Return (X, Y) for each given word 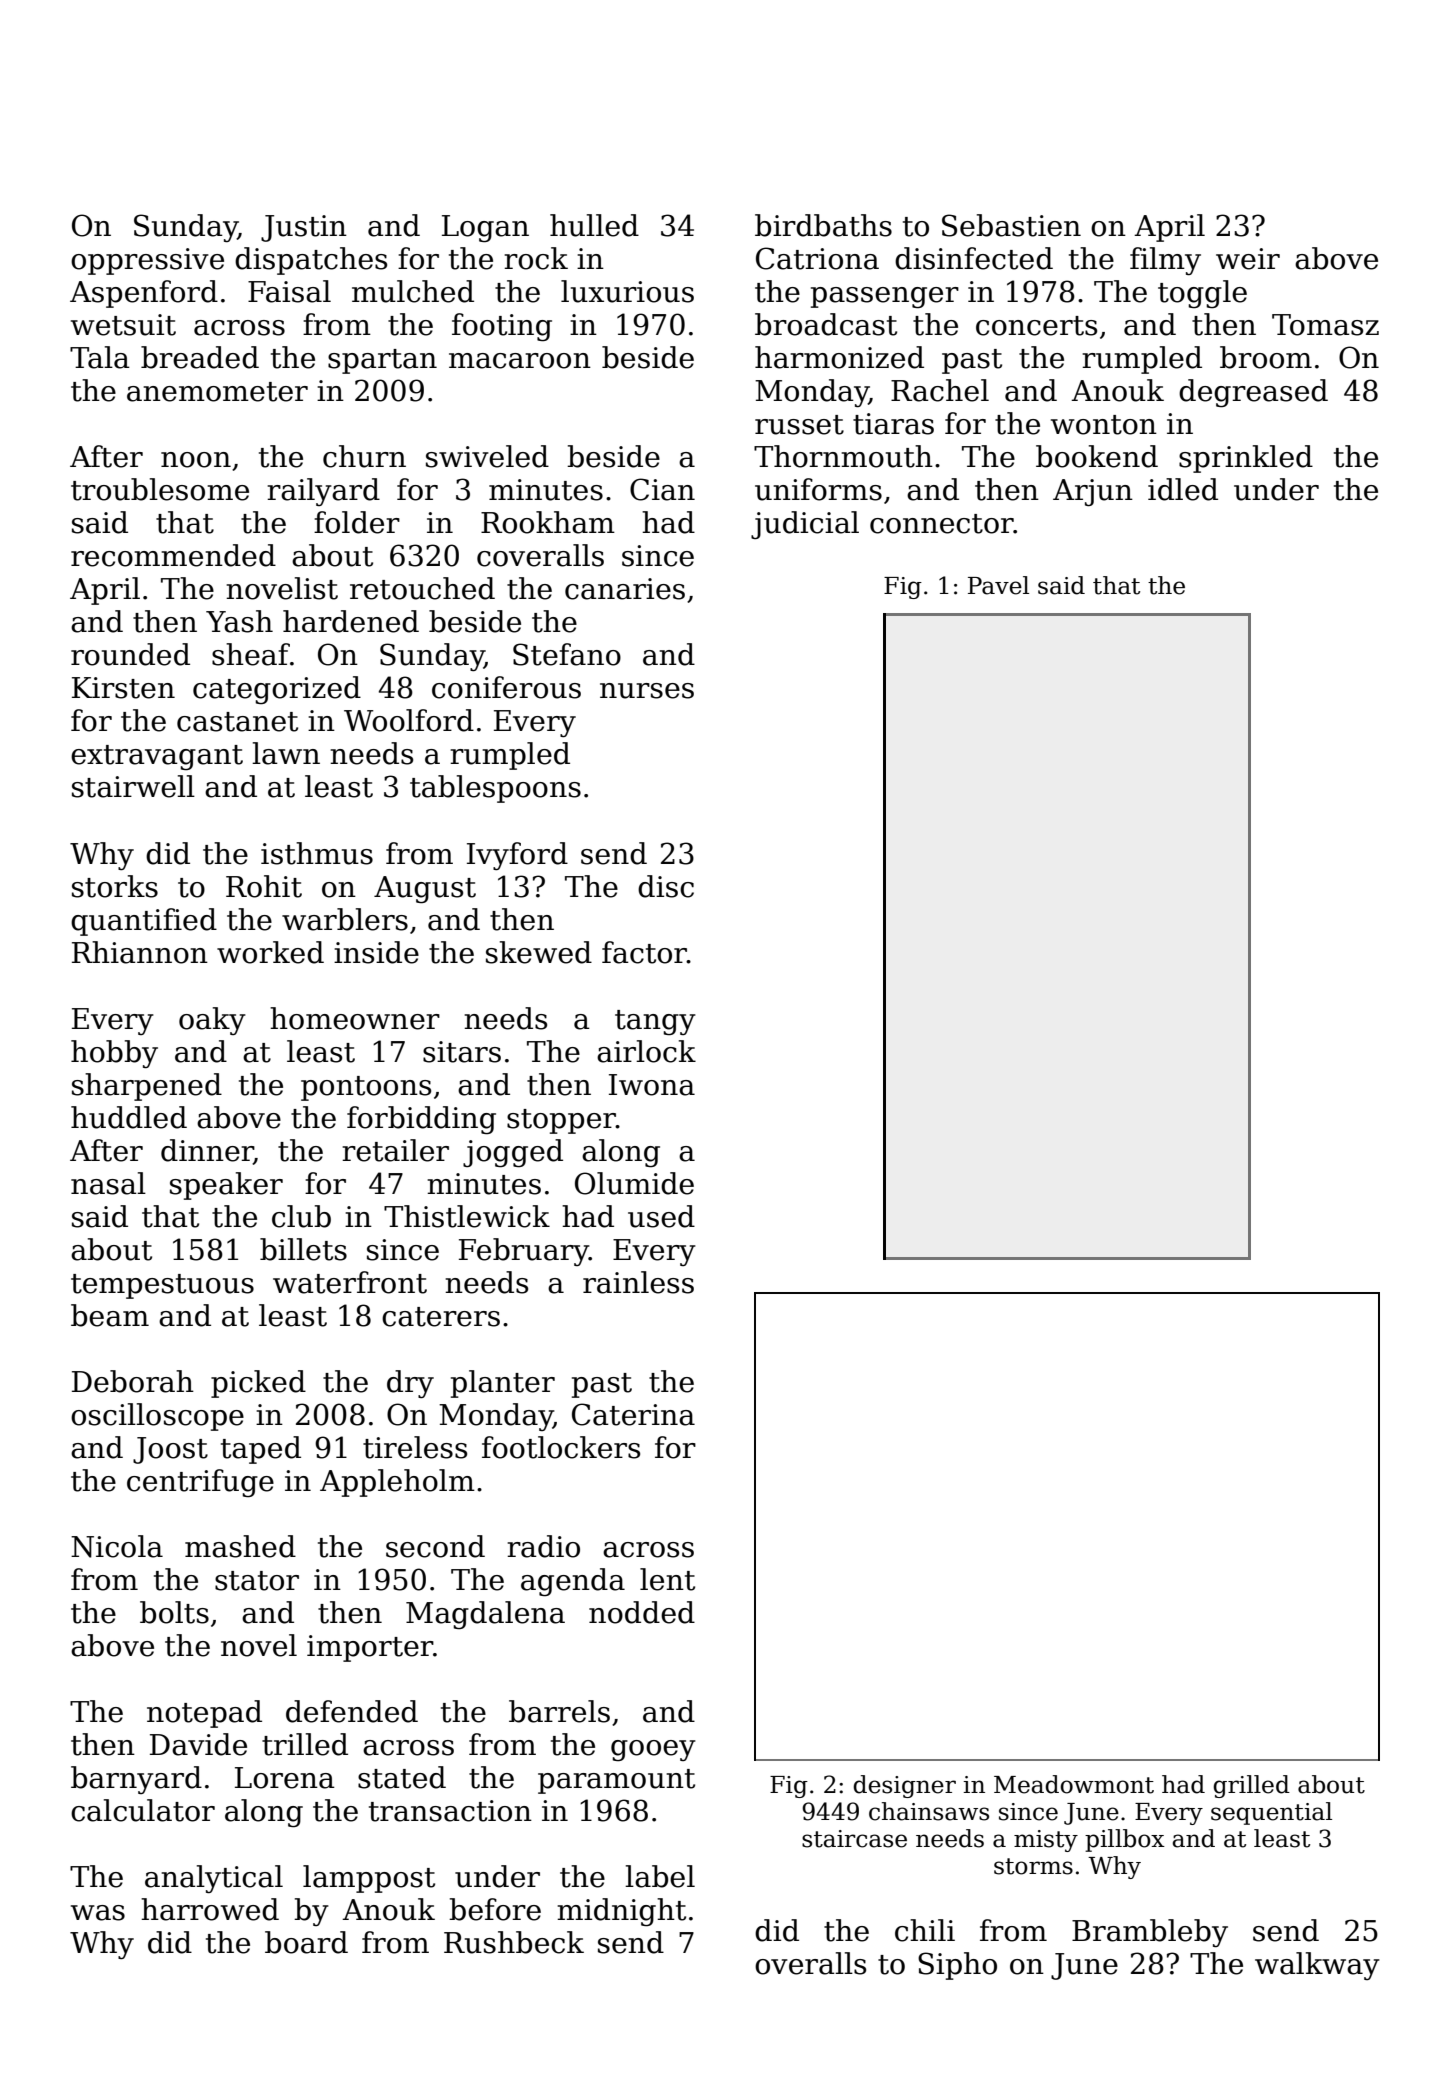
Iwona (652, 1085)
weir (1248, 259)
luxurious (627, 291)
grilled (1251, 1786)
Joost (170, 1450)
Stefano (567, 654)
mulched (413, 291)
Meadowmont (1074, 1784)
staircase (854, 1839)
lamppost (369, 1879)
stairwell (133, 786)
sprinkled (1246, 459)
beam (110, 1315)
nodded (642, 1612)
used (661, 1216)
